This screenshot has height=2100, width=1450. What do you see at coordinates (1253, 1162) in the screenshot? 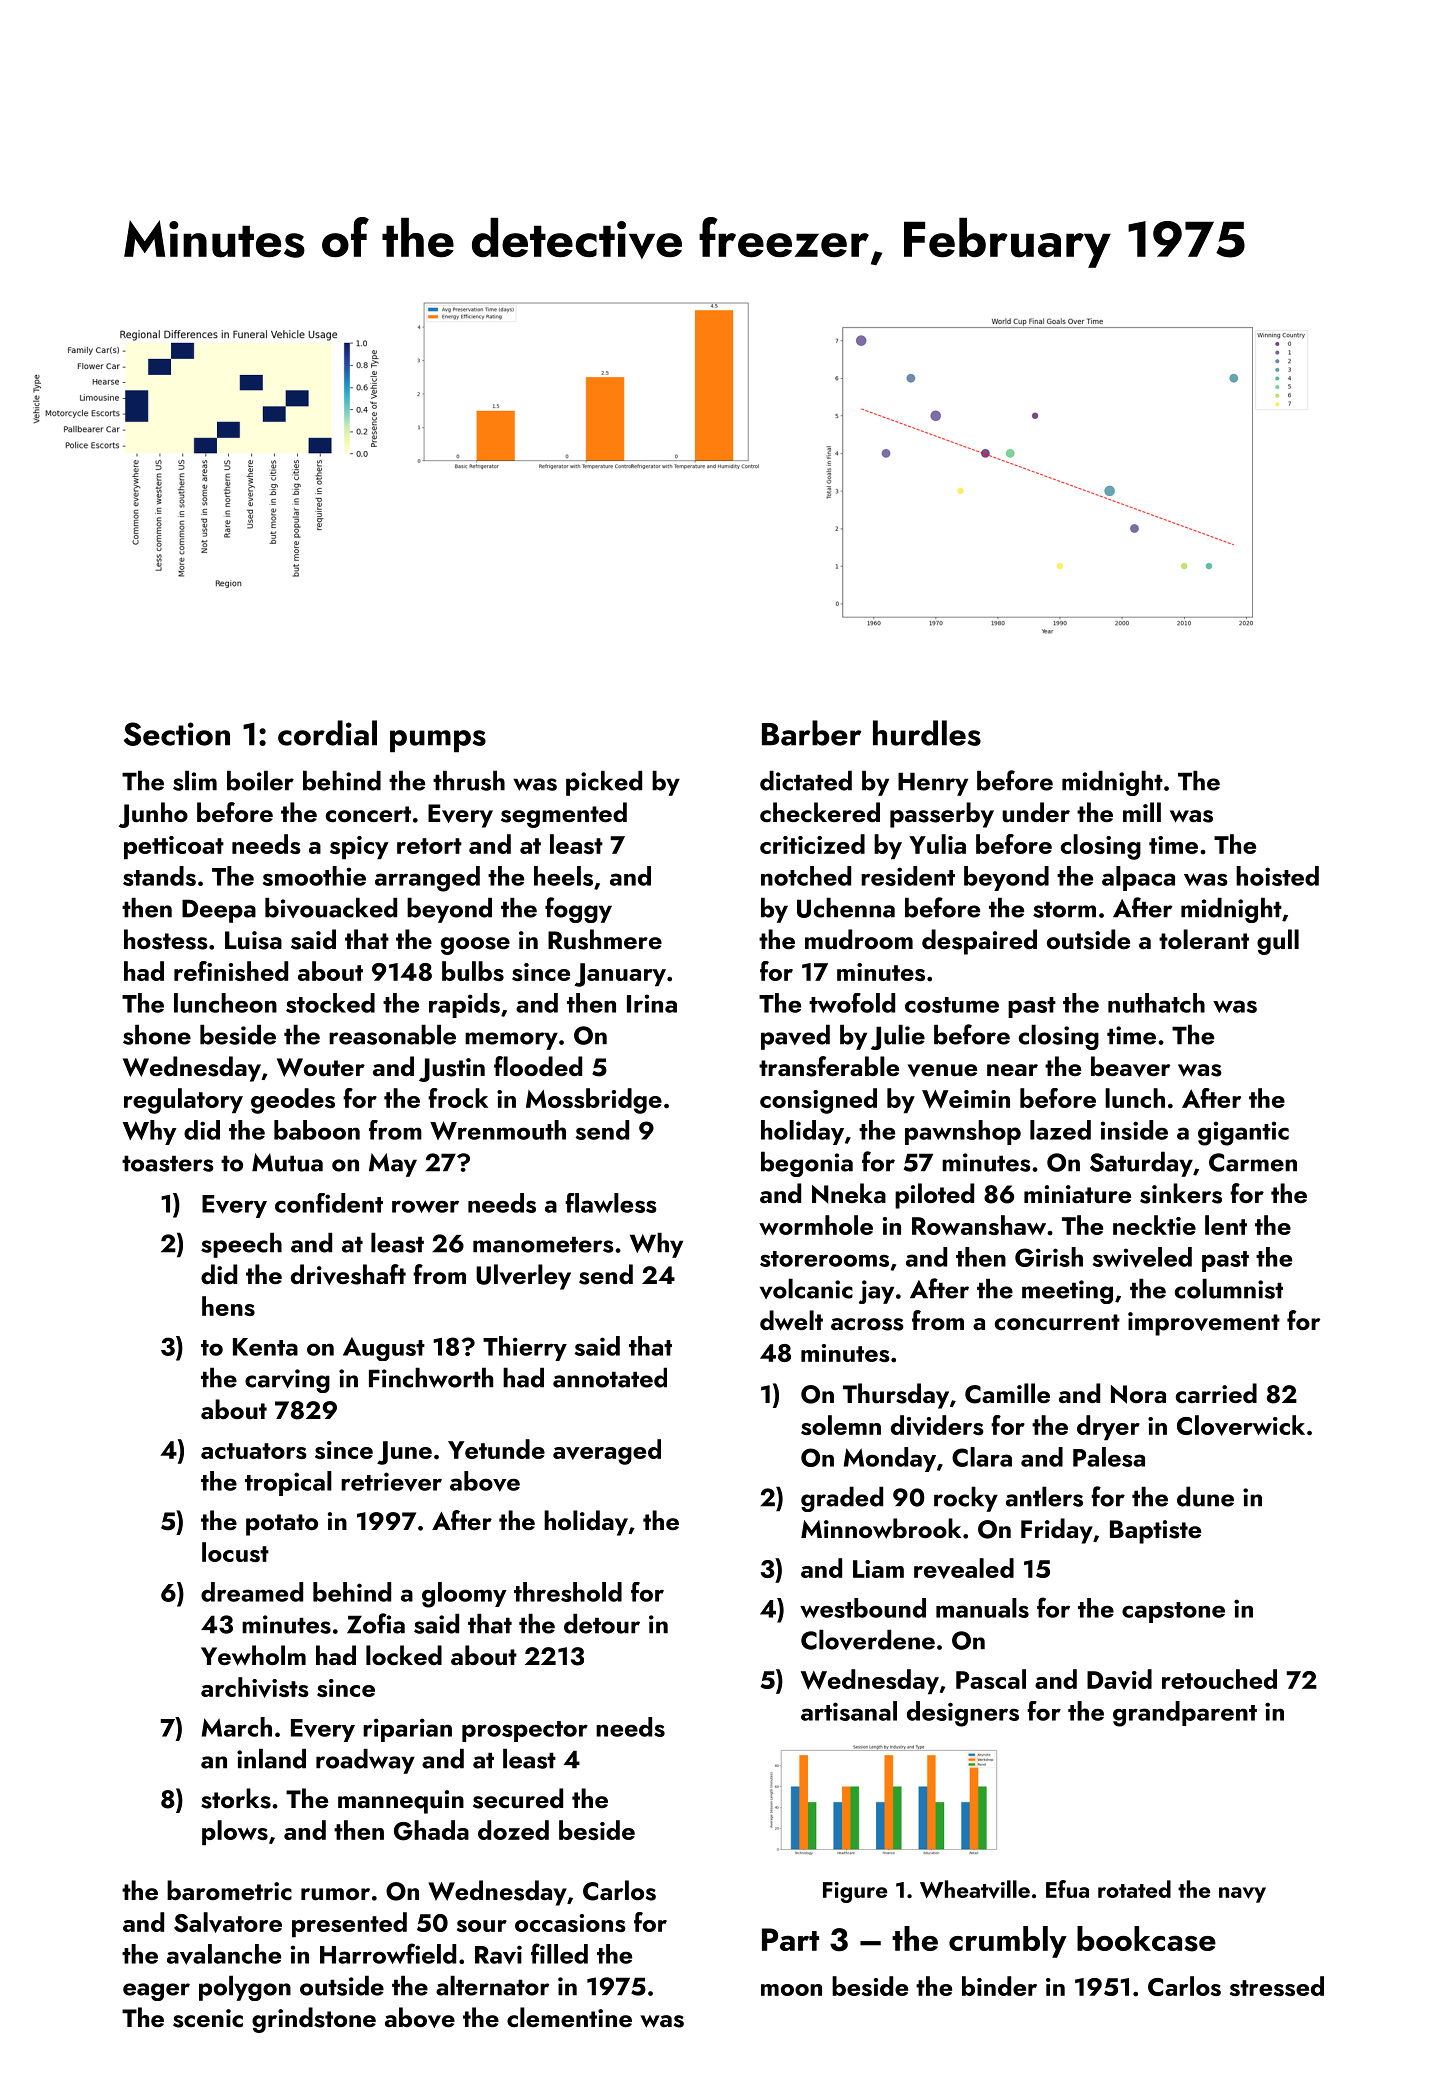
I see `Carmen` at bounding box center [1253, 1162].
